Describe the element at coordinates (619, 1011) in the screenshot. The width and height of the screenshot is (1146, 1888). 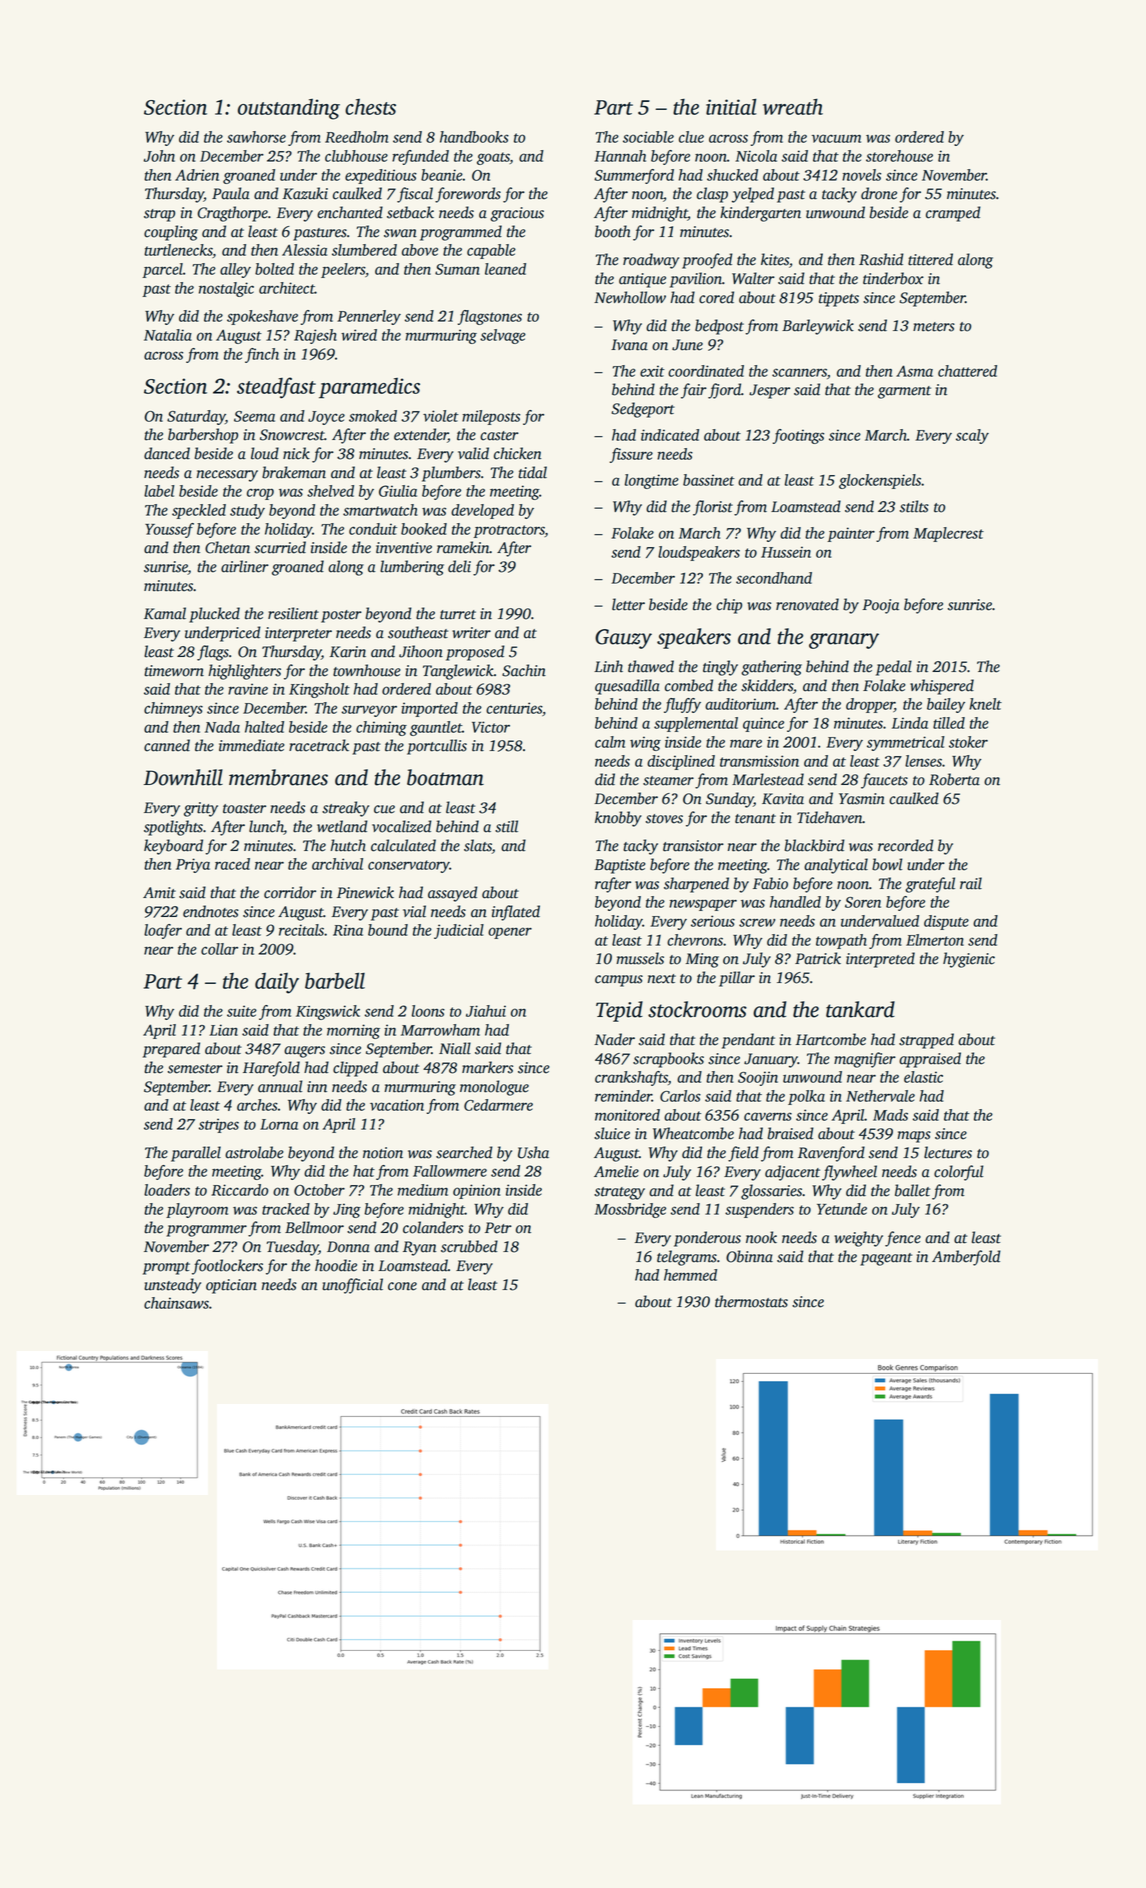
I see `Tepid` at that location.
